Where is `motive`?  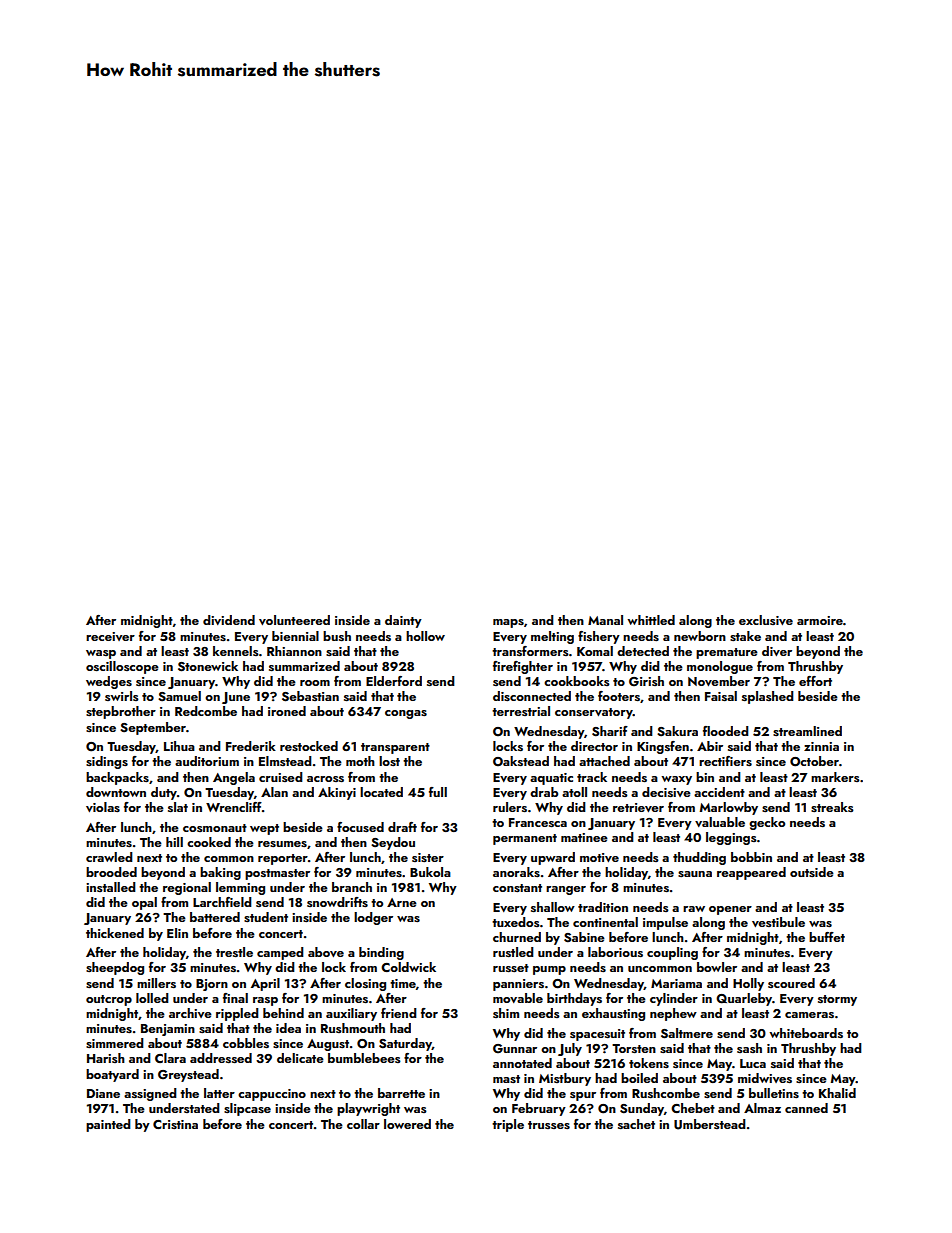 motive is located at coordinates (599, 857).
